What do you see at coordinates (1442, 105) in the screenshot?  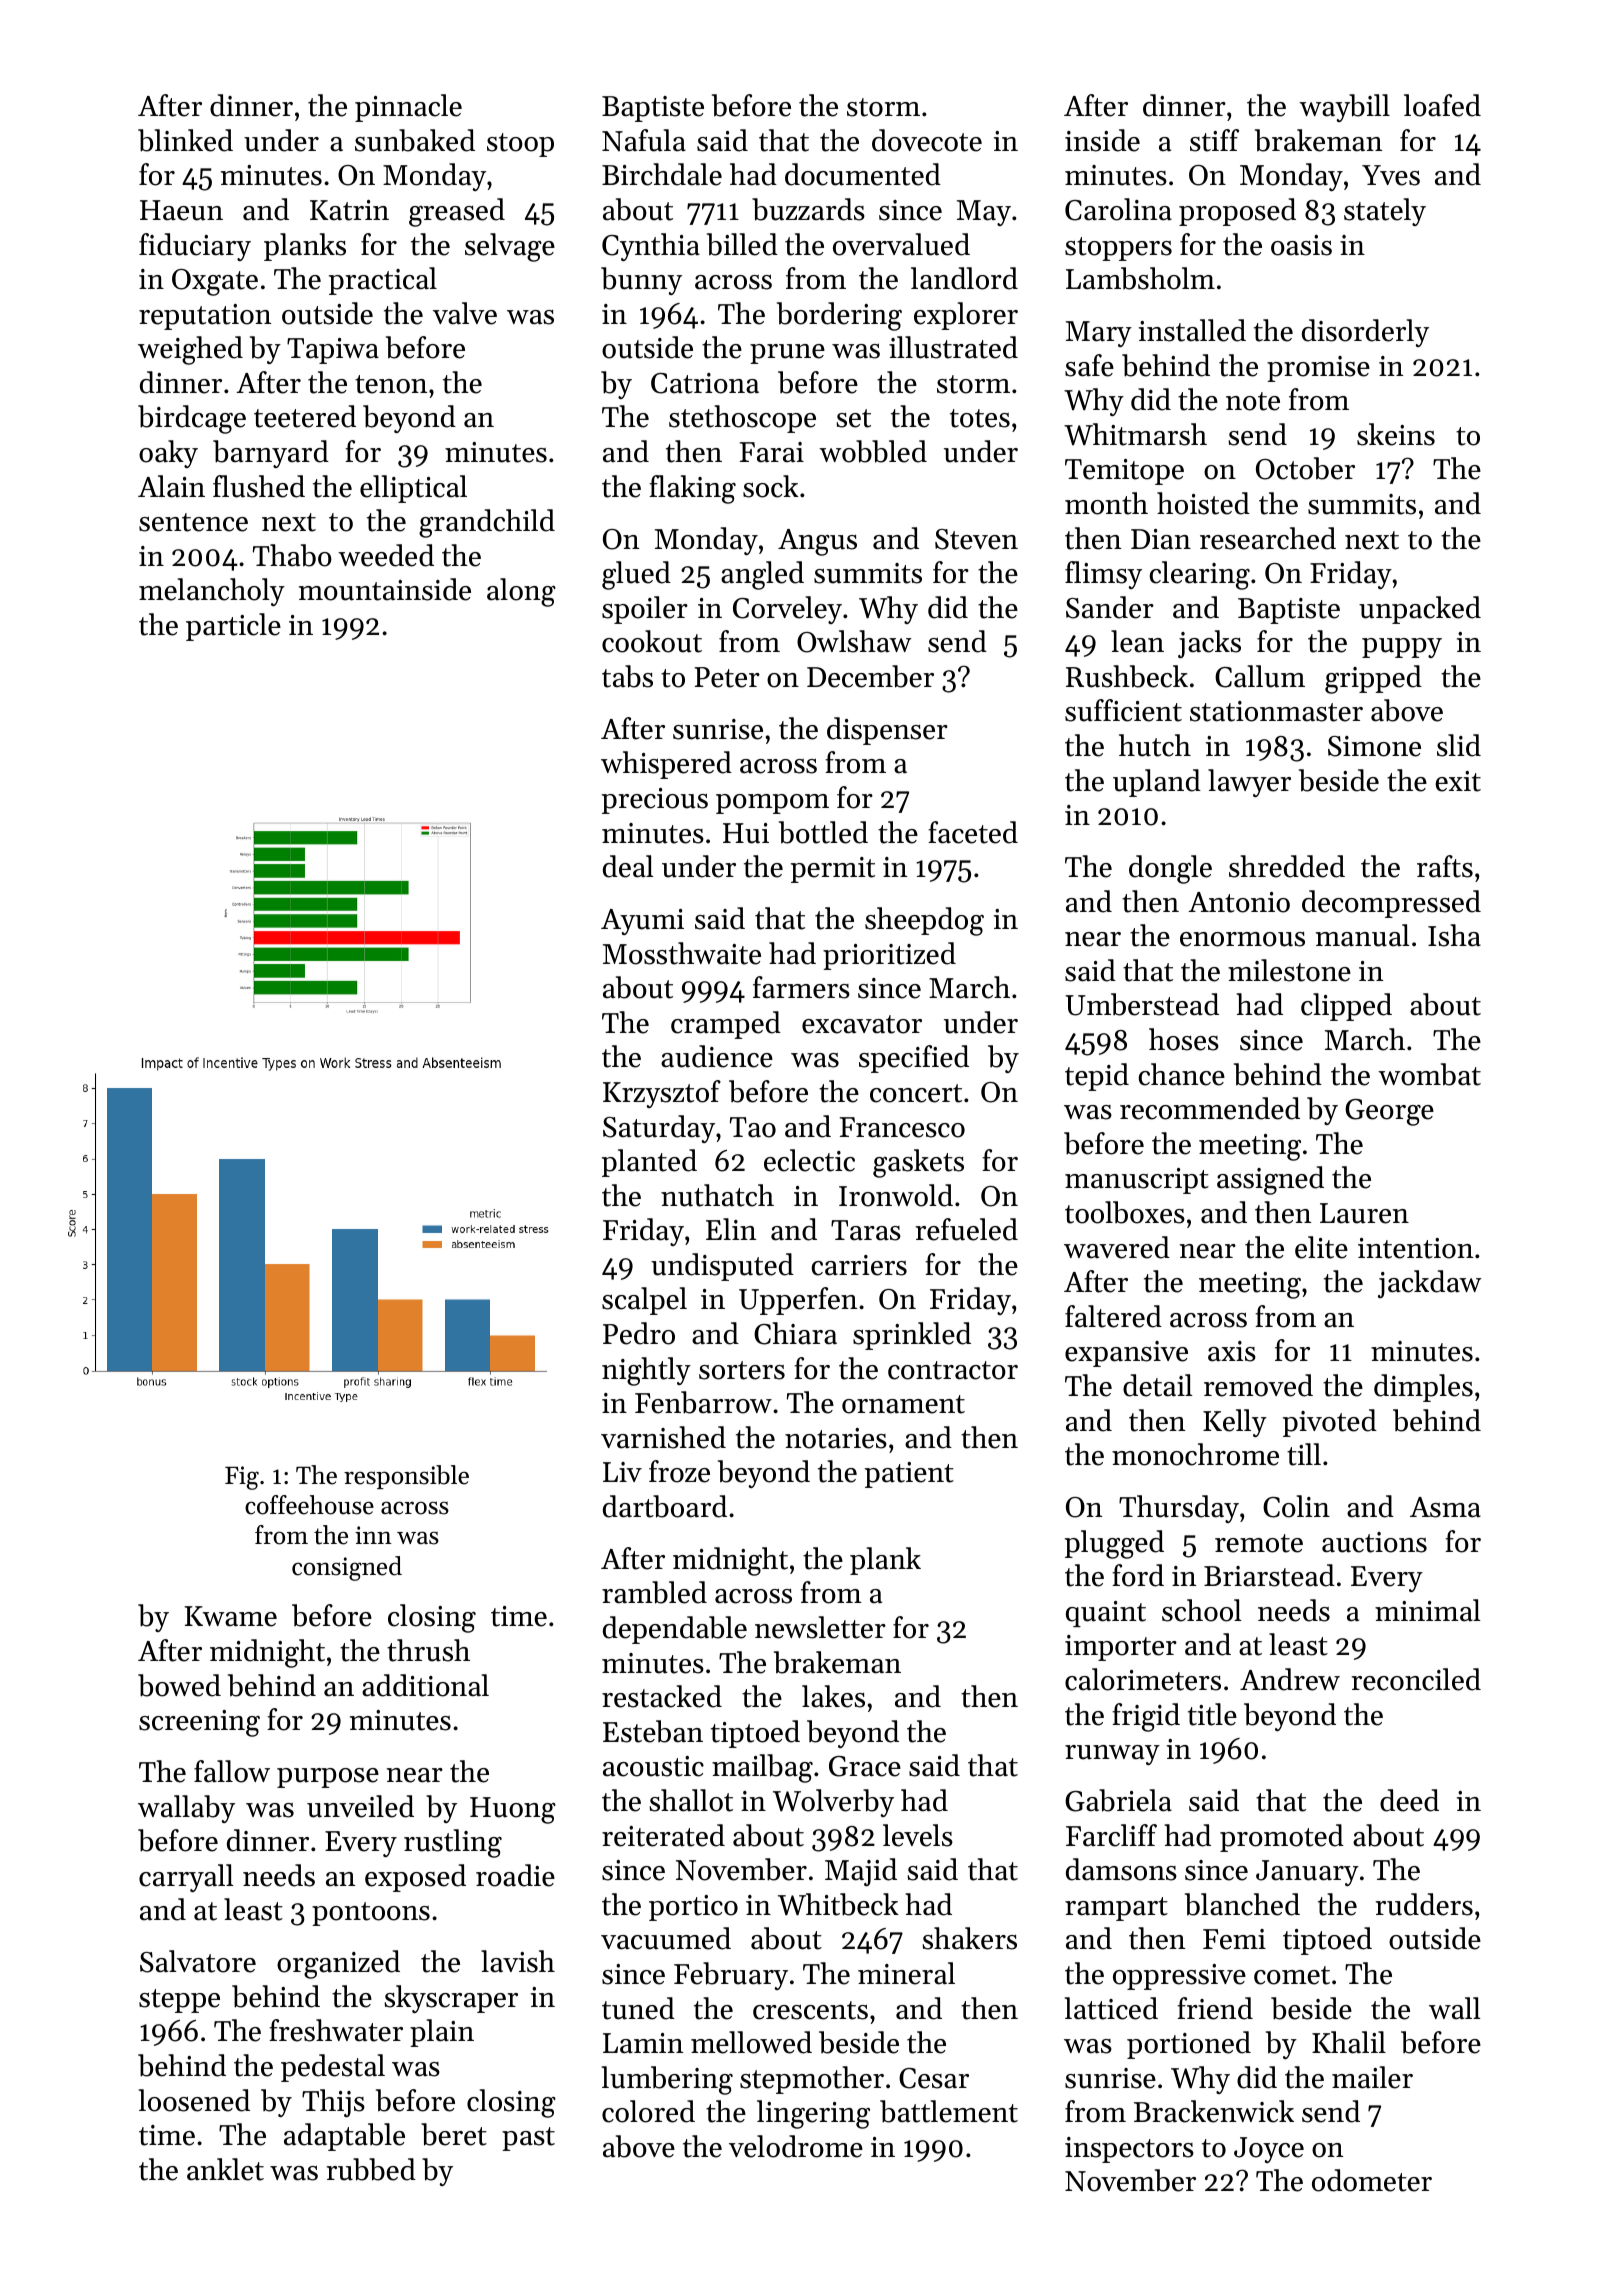 I see `loafed` at bounding box center [1442, 105].
